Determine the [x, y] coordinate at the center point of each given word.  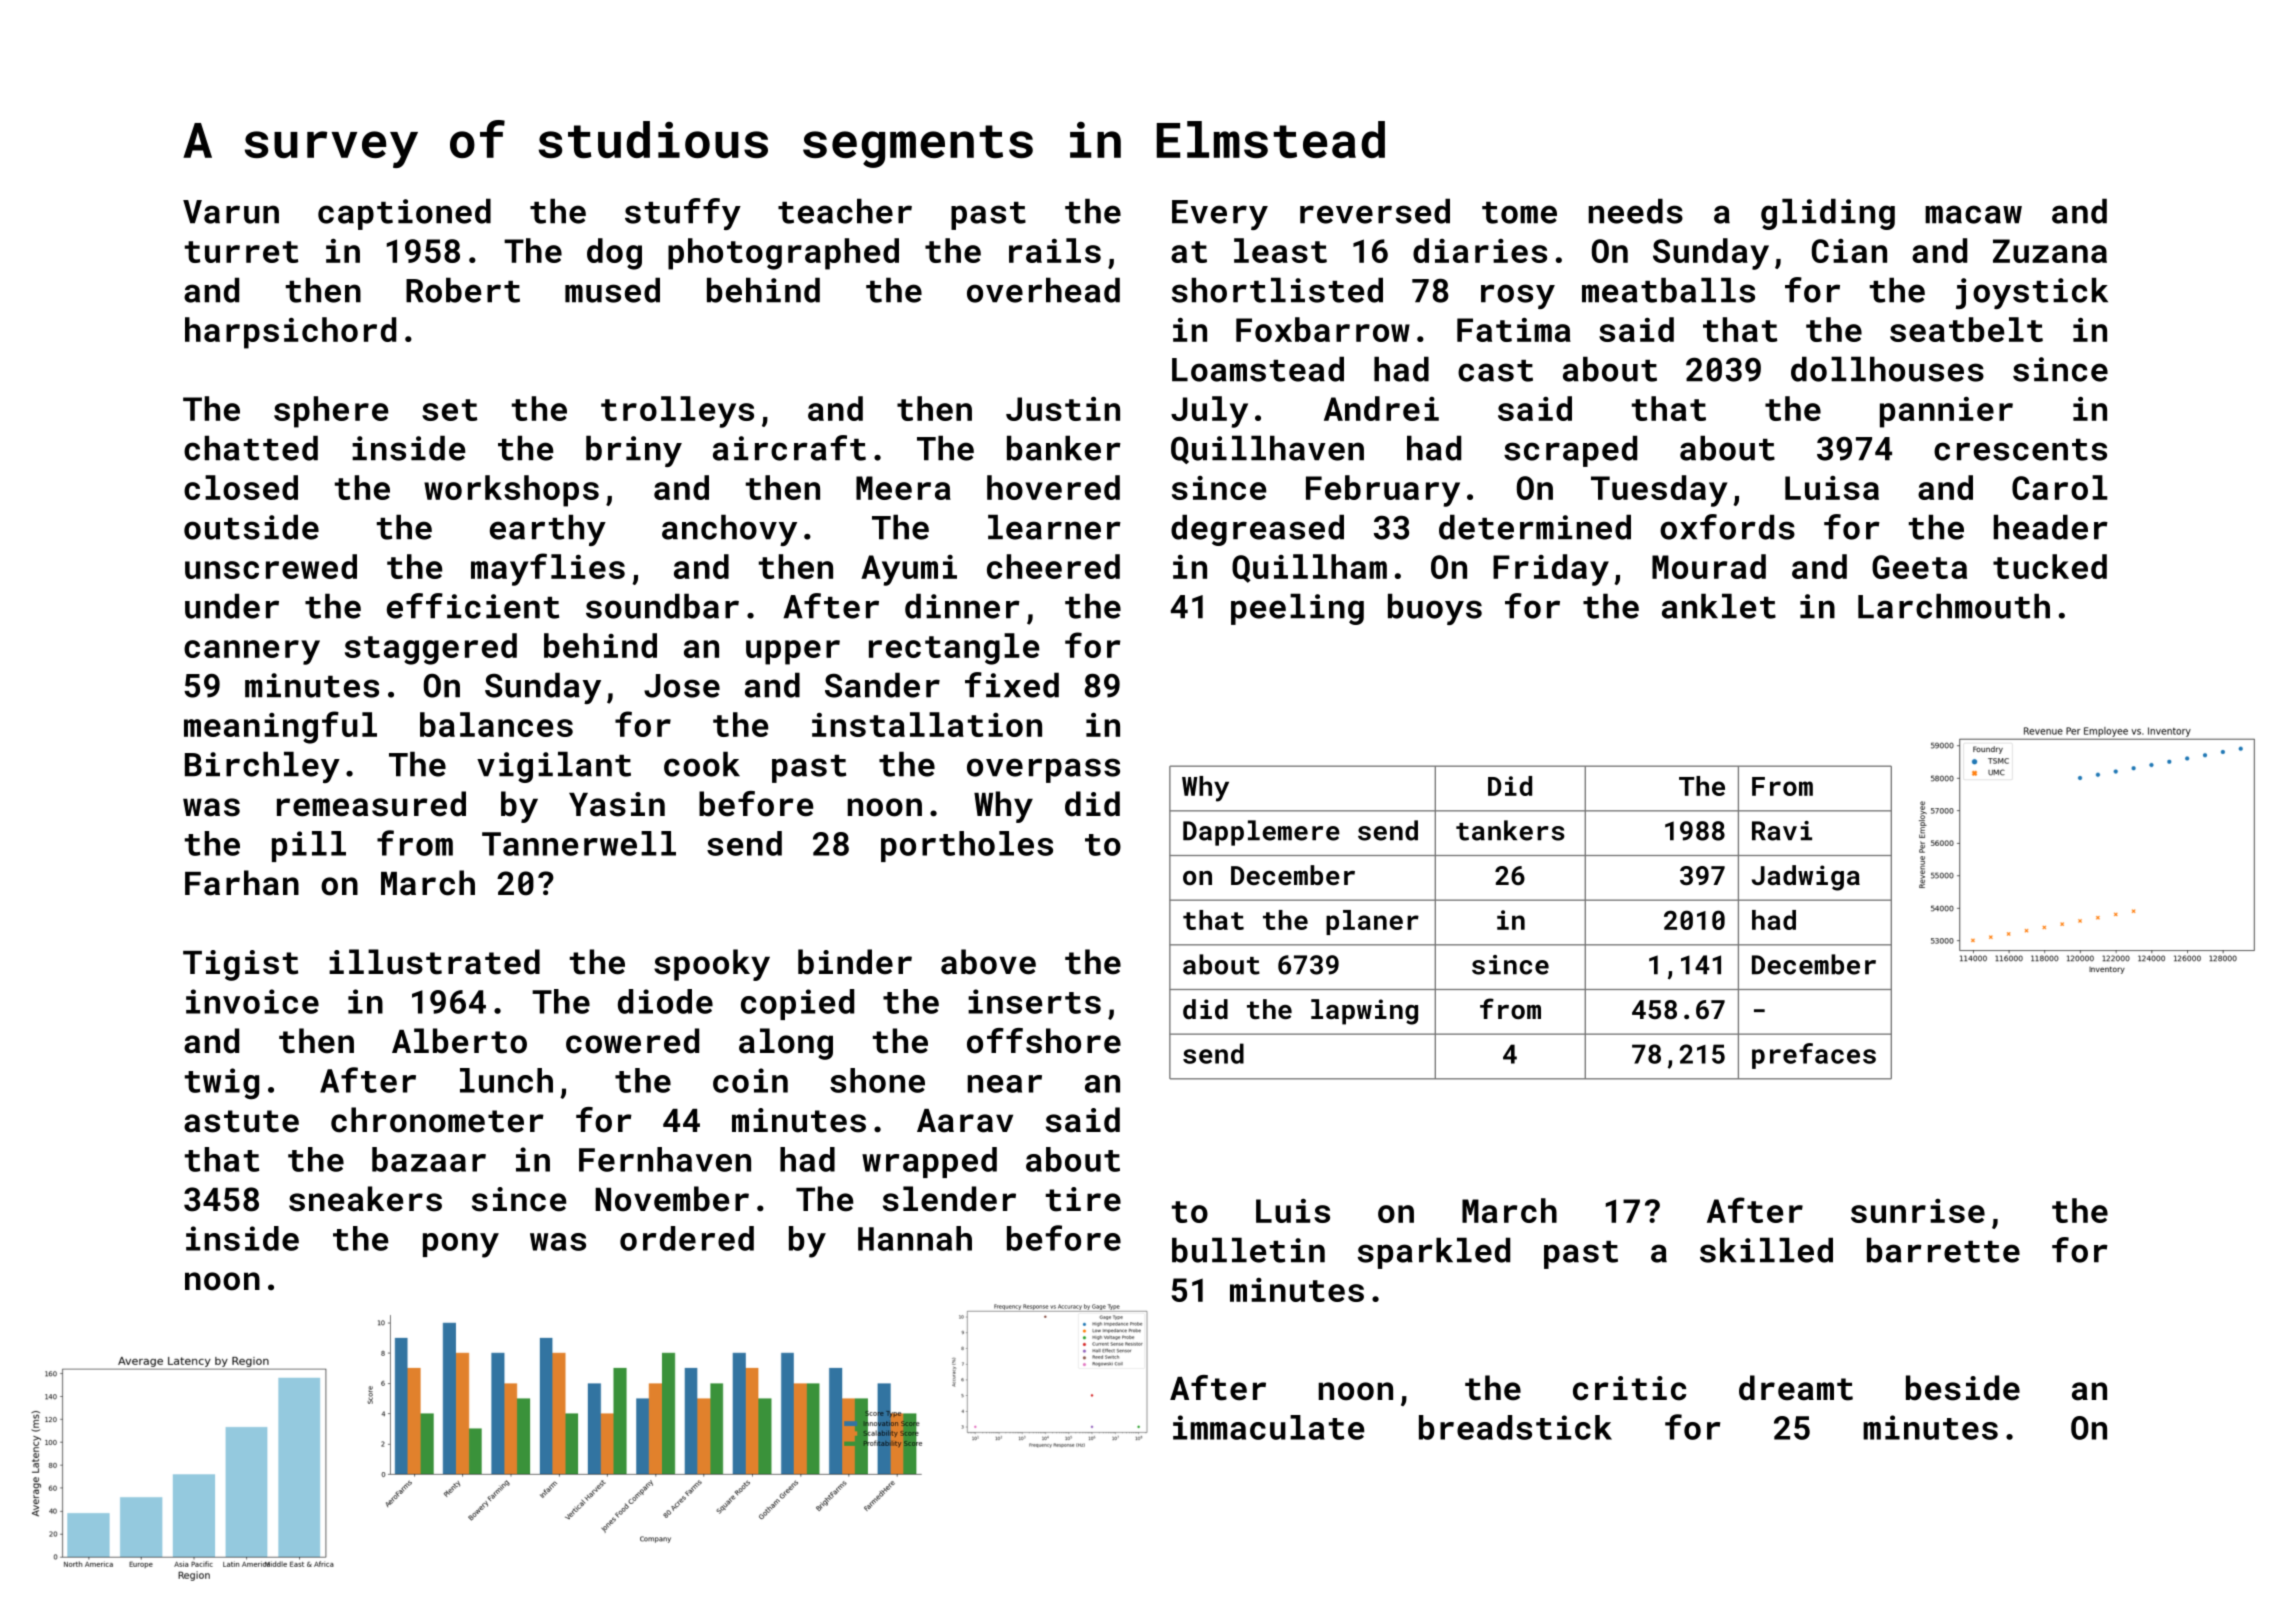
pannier [1946, 412]
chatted [251, 448]
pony [461, 1245]
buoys [1435, 609]
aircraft [789, 448]
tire [1083, 1199]
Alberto [459, 1041]
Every [1220, 215]
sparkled [1434, 1253]
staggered [431, 649]
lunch [506, 1080]
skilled [1766, 1250]
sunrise [1918, 1211]
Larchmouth [1954, 606]
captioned [404, 214]
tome [1519, 213]
